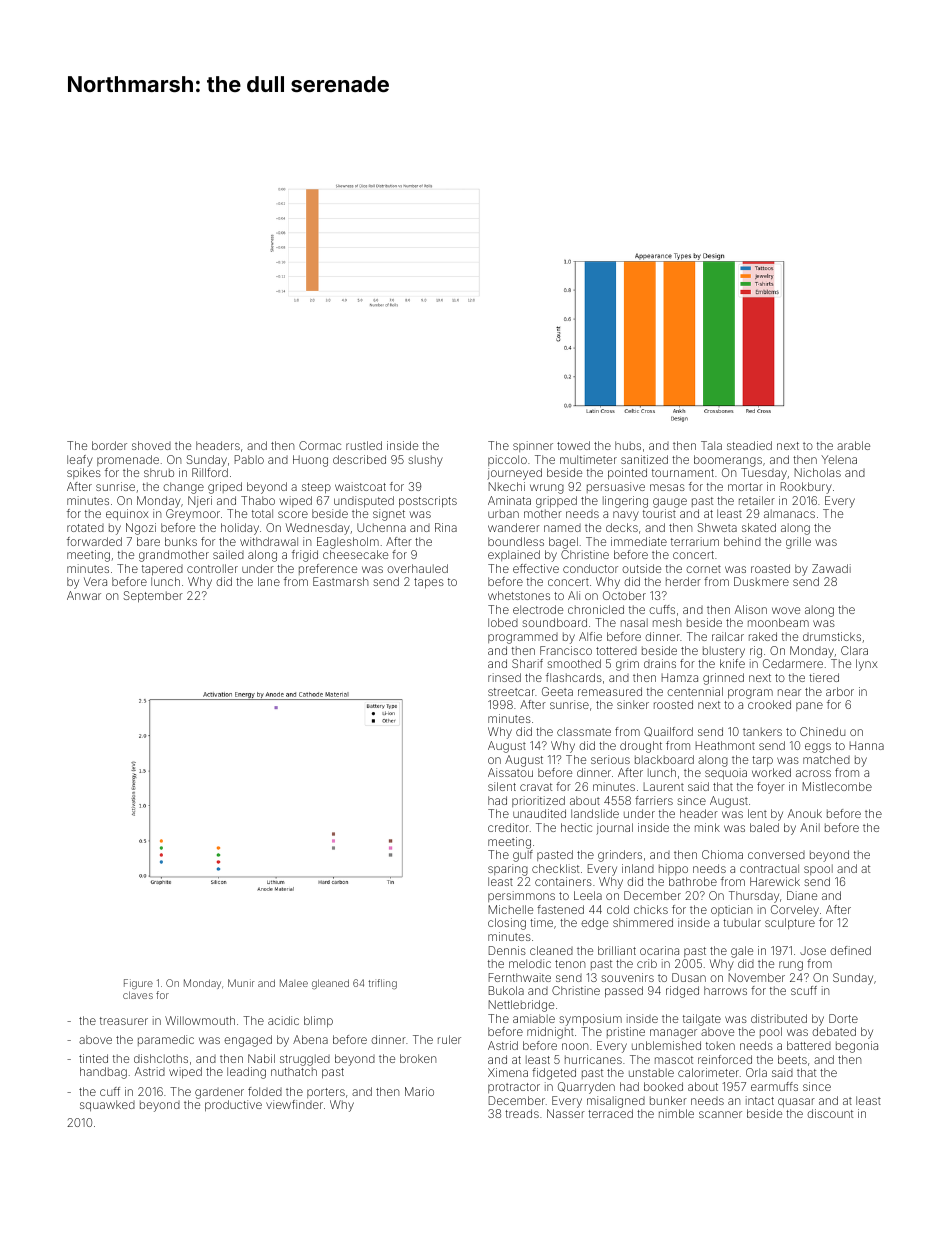 Image resolution: width=952 pixels, height=1233 pixels. I want to click on arable, so click(853, 445).
